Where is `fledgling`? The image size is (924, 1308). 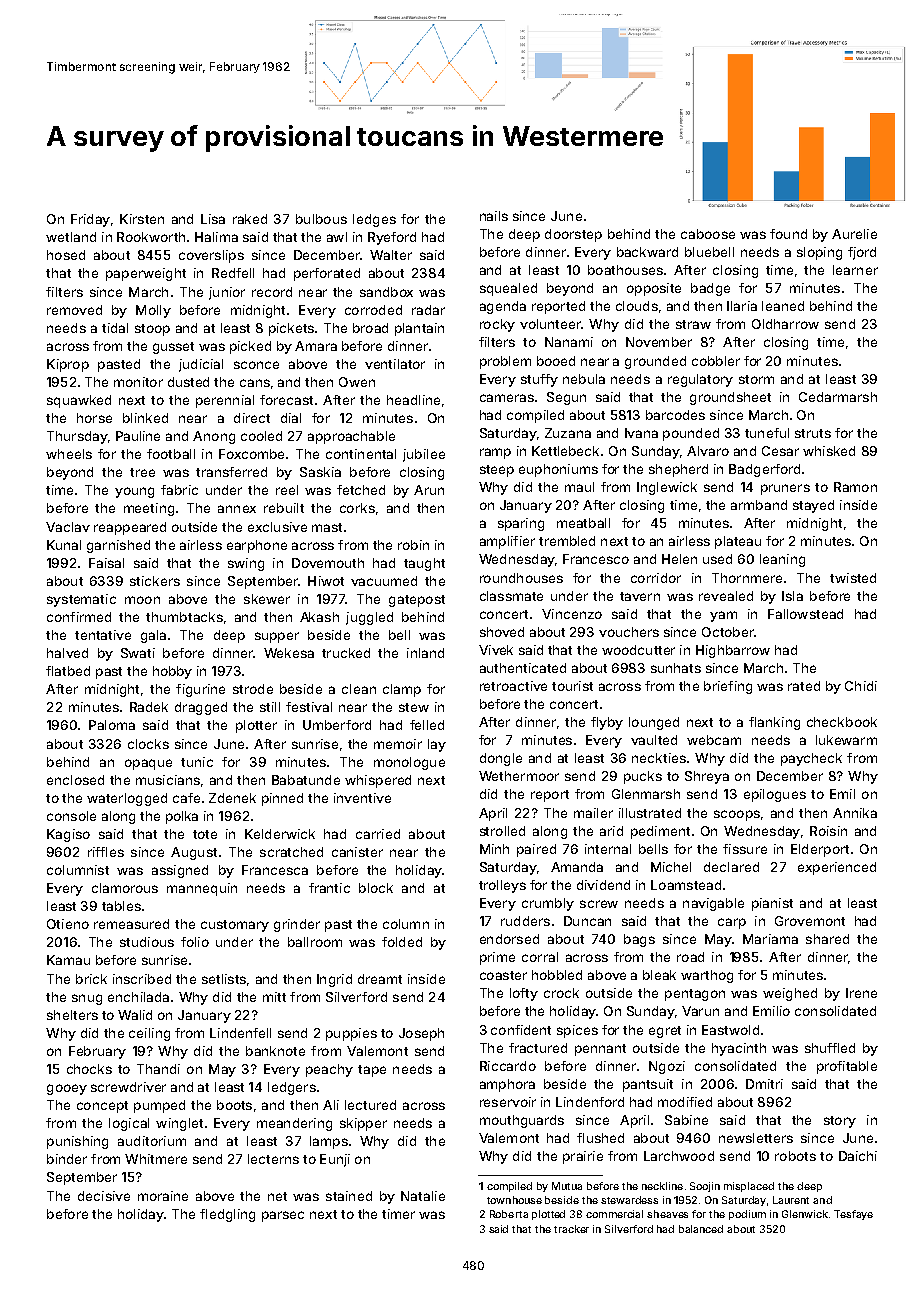 fledgling is located at coordinates (227, 1215).
